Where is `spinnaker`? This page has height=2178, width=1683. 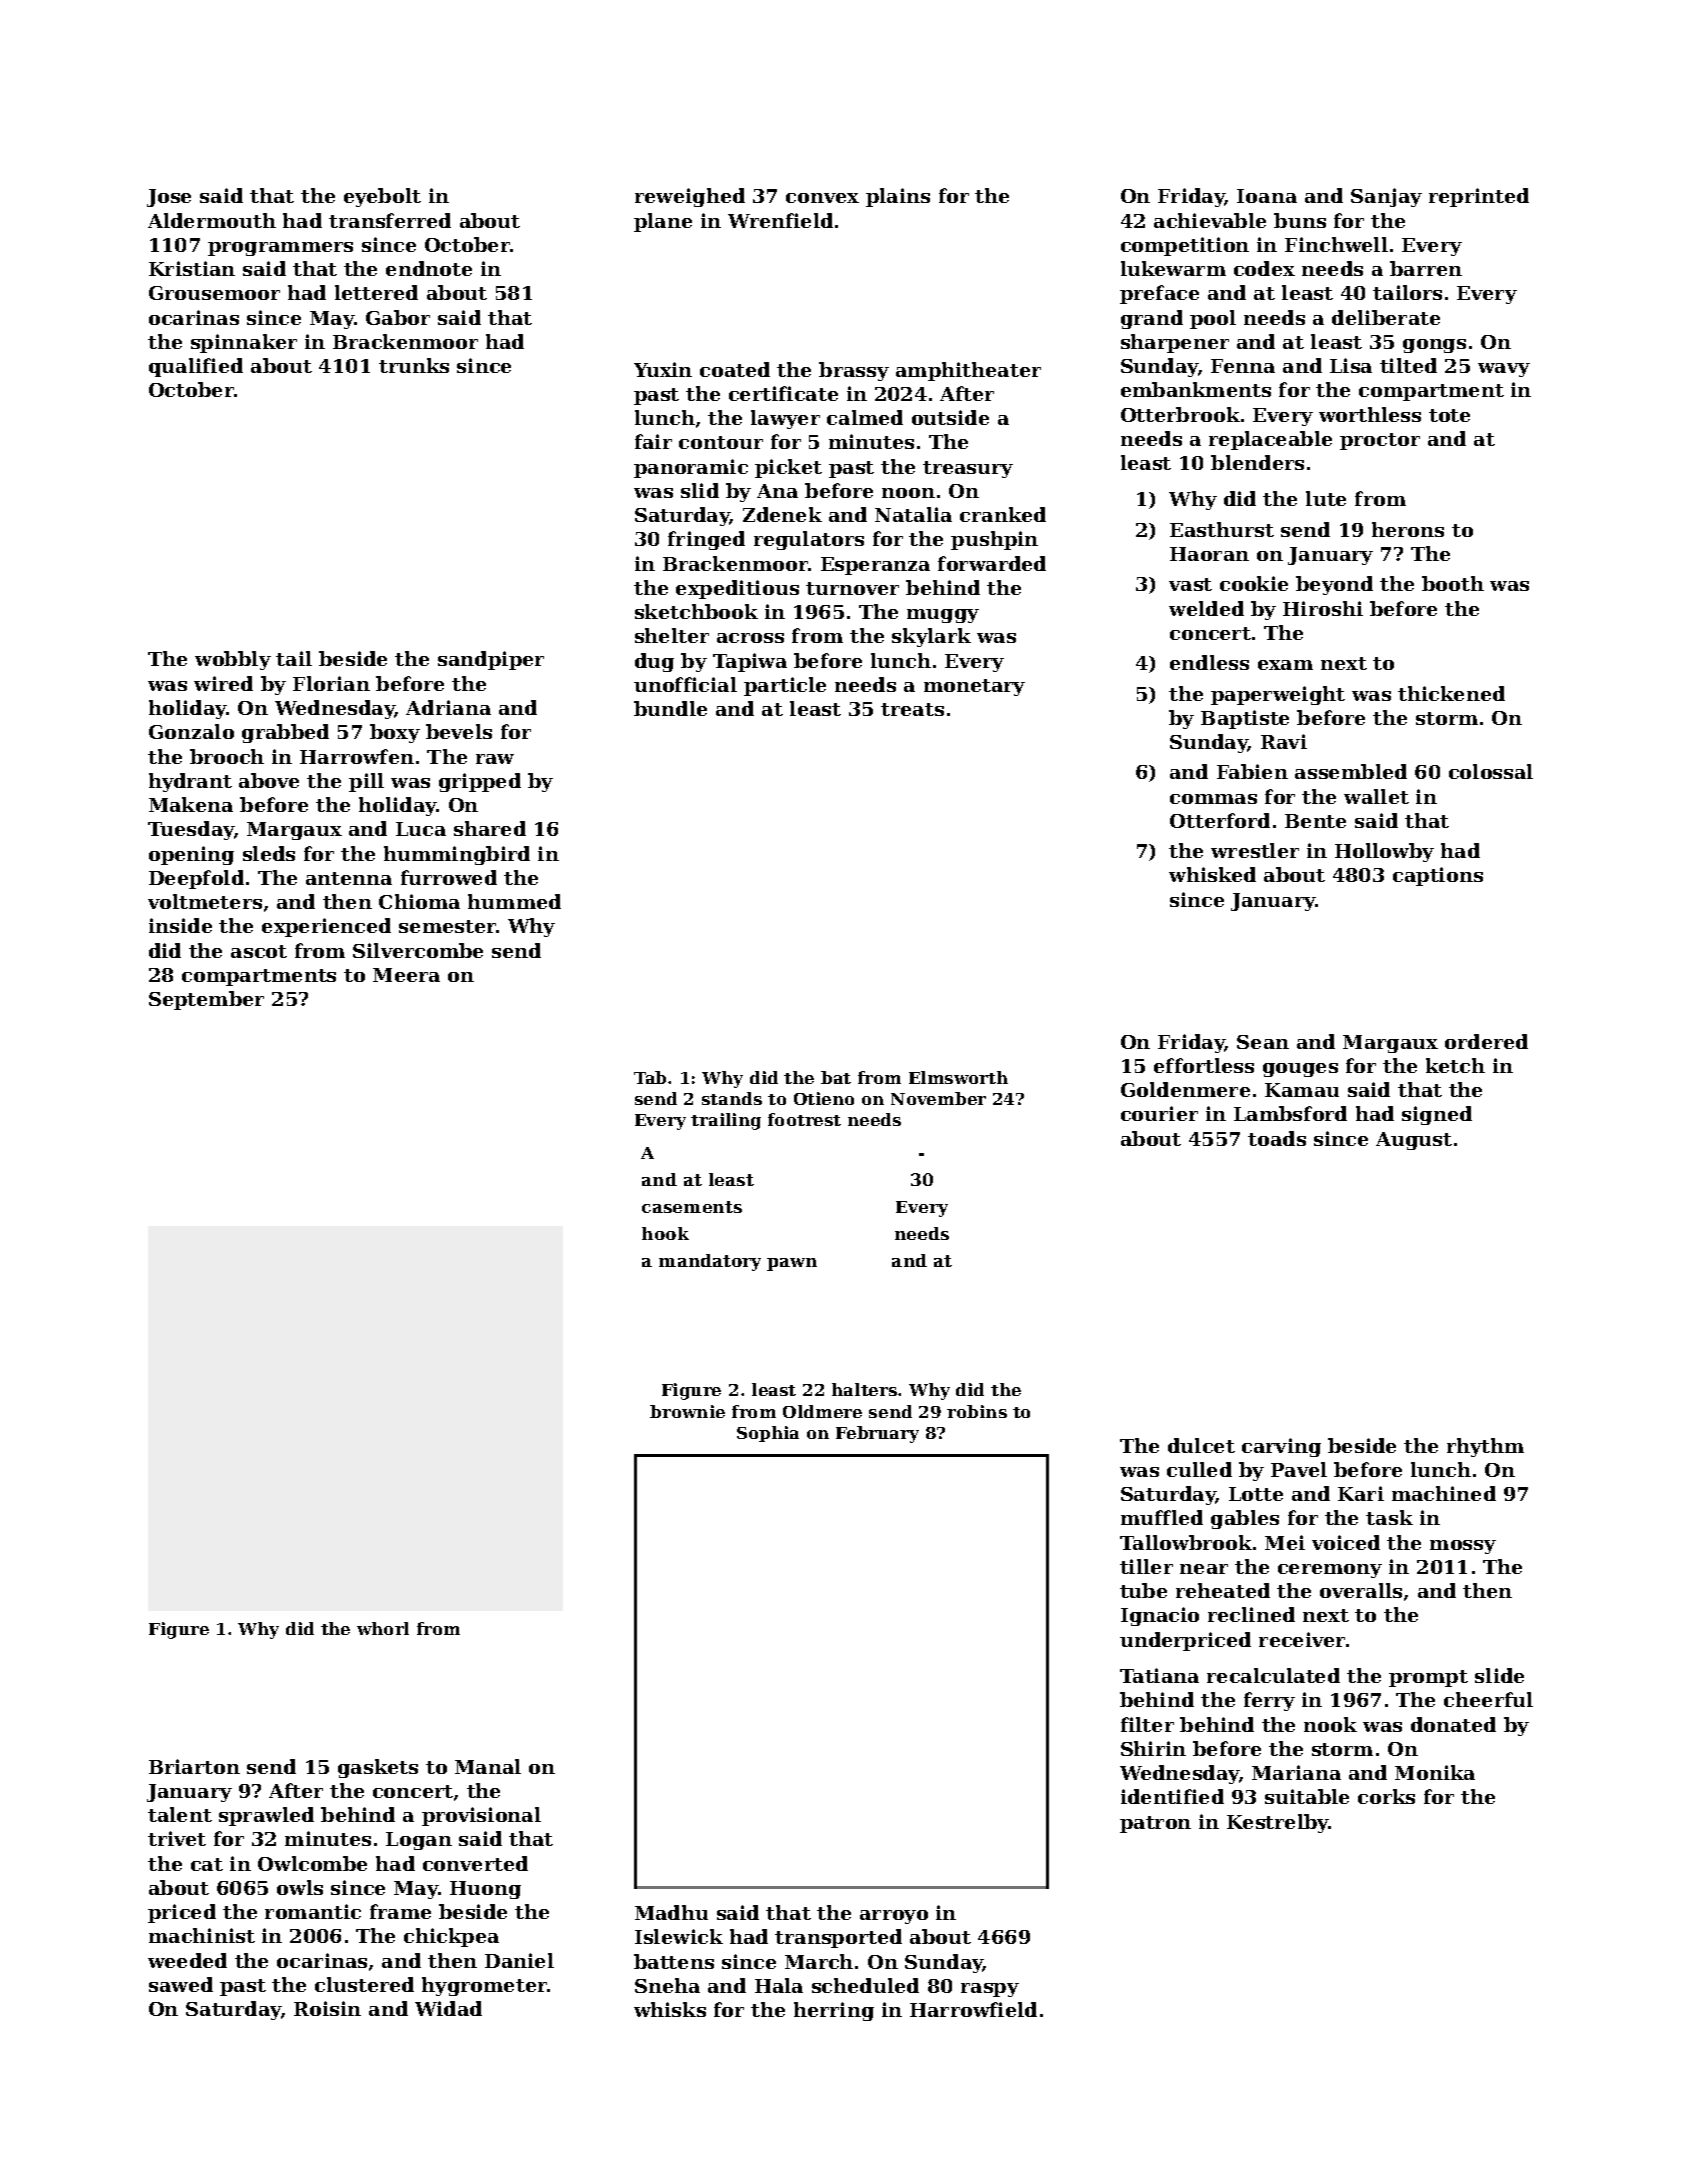 spinnaker is located at coordinates (244, 343).
